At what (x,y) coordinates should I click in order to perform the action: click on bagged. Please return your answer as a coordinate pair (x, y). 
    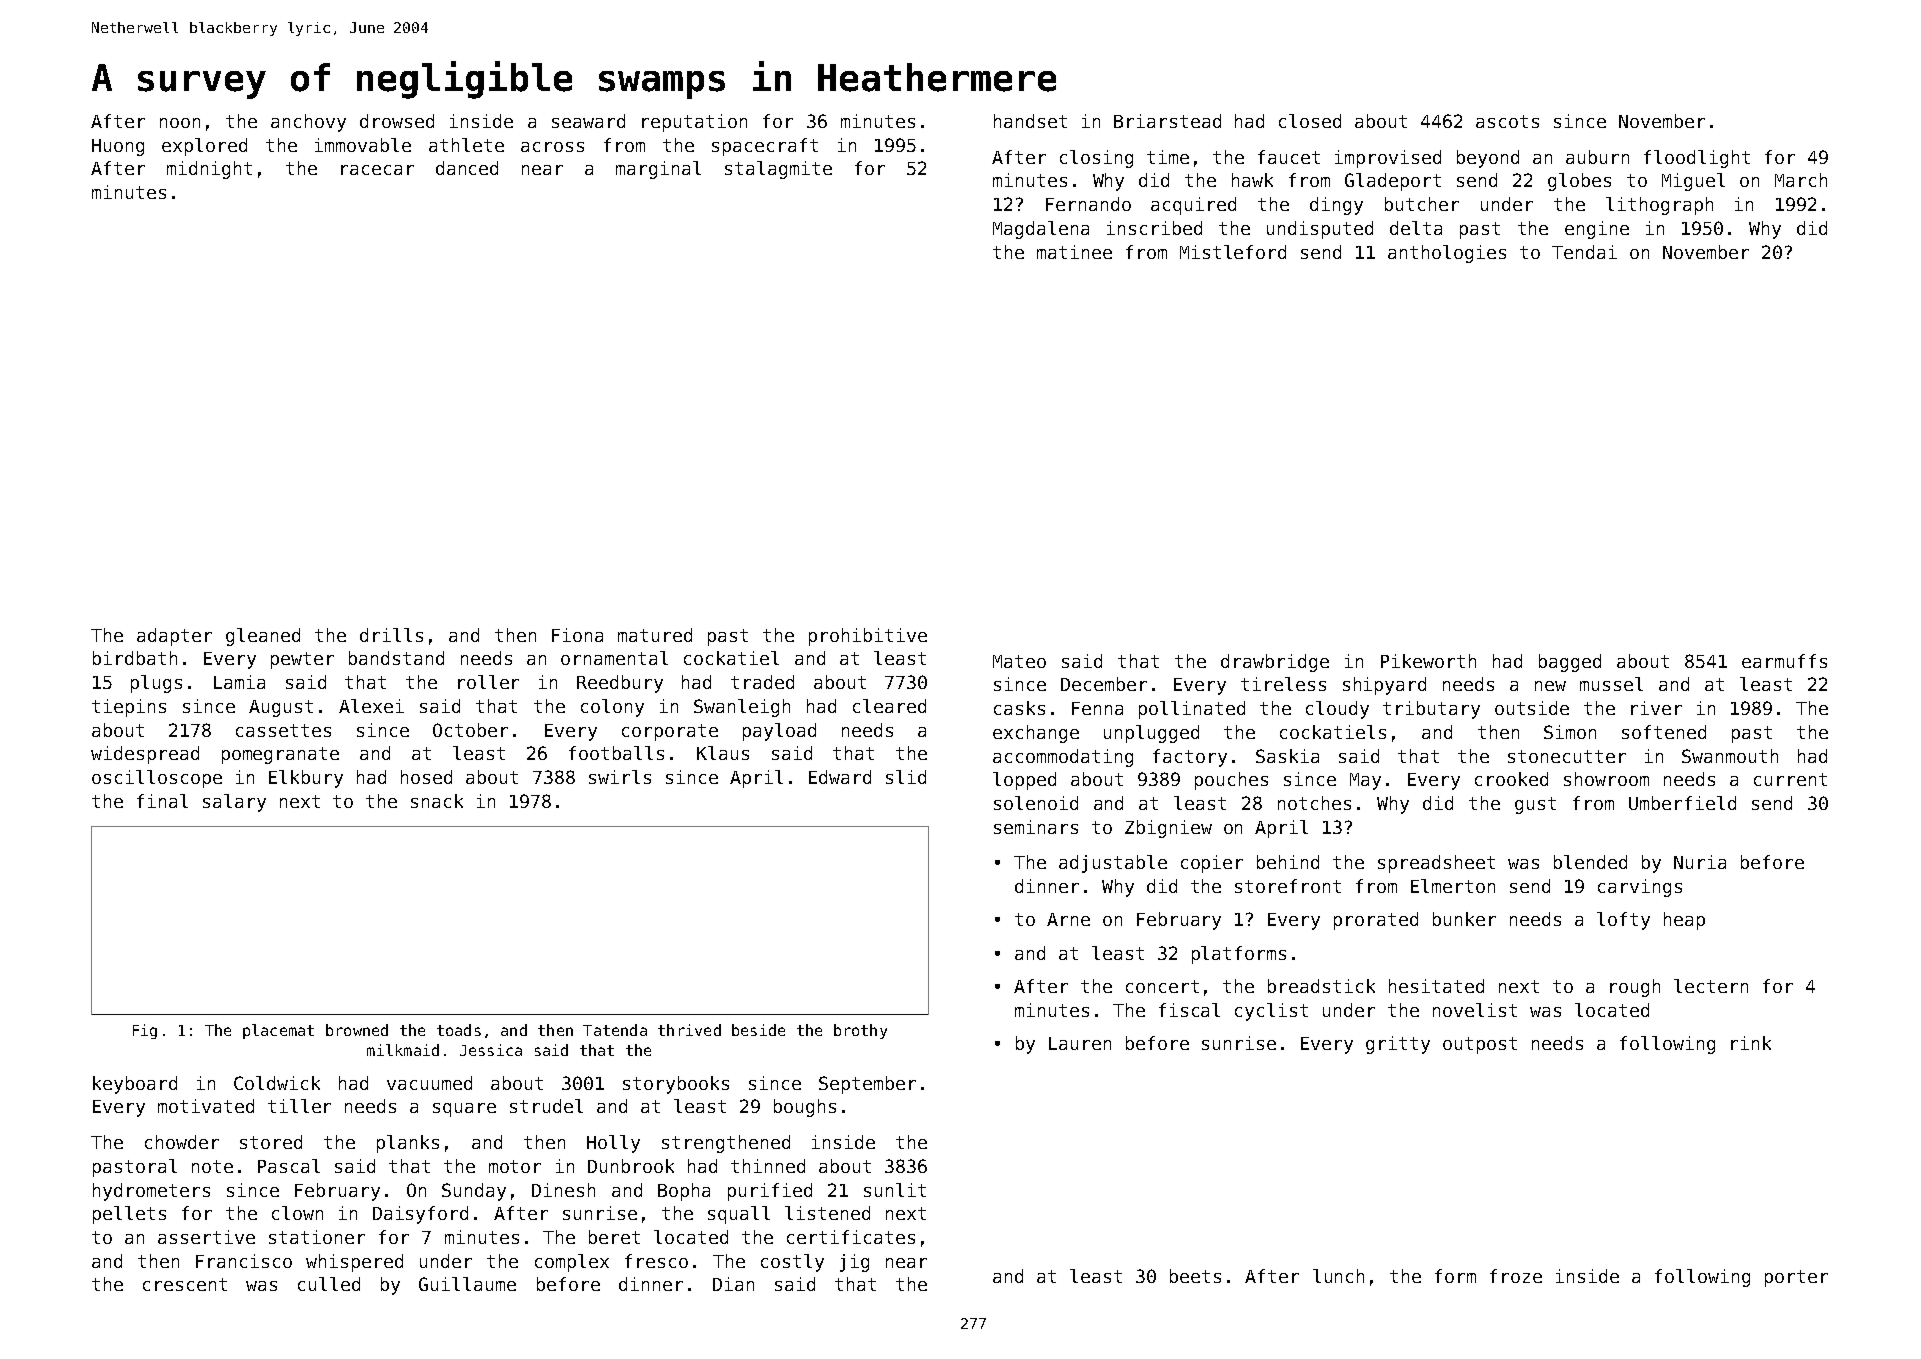
    Looking at the image, I should click on (1570, 663).
